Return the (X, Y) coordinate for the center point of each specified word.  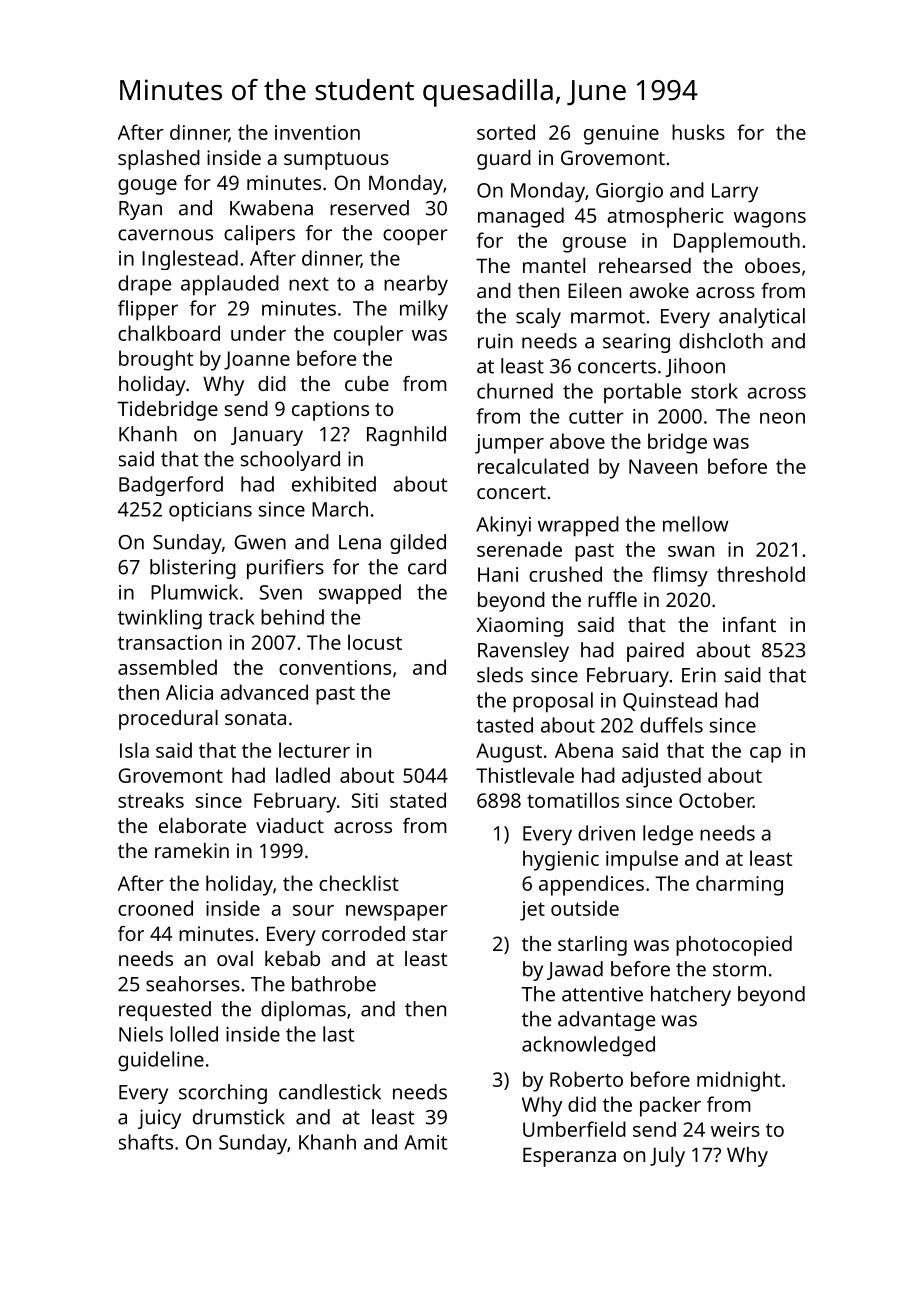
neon (782, 418)
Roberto (586, 1079)
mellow (695, 524)
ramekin (192, 850)
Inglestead (190, 260)
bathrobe (334, 984)
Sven (281, 592)
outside (585, 908)
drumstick (239, 1117)
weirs (735, 1129)
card (427, 567)
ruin (495, 341)
